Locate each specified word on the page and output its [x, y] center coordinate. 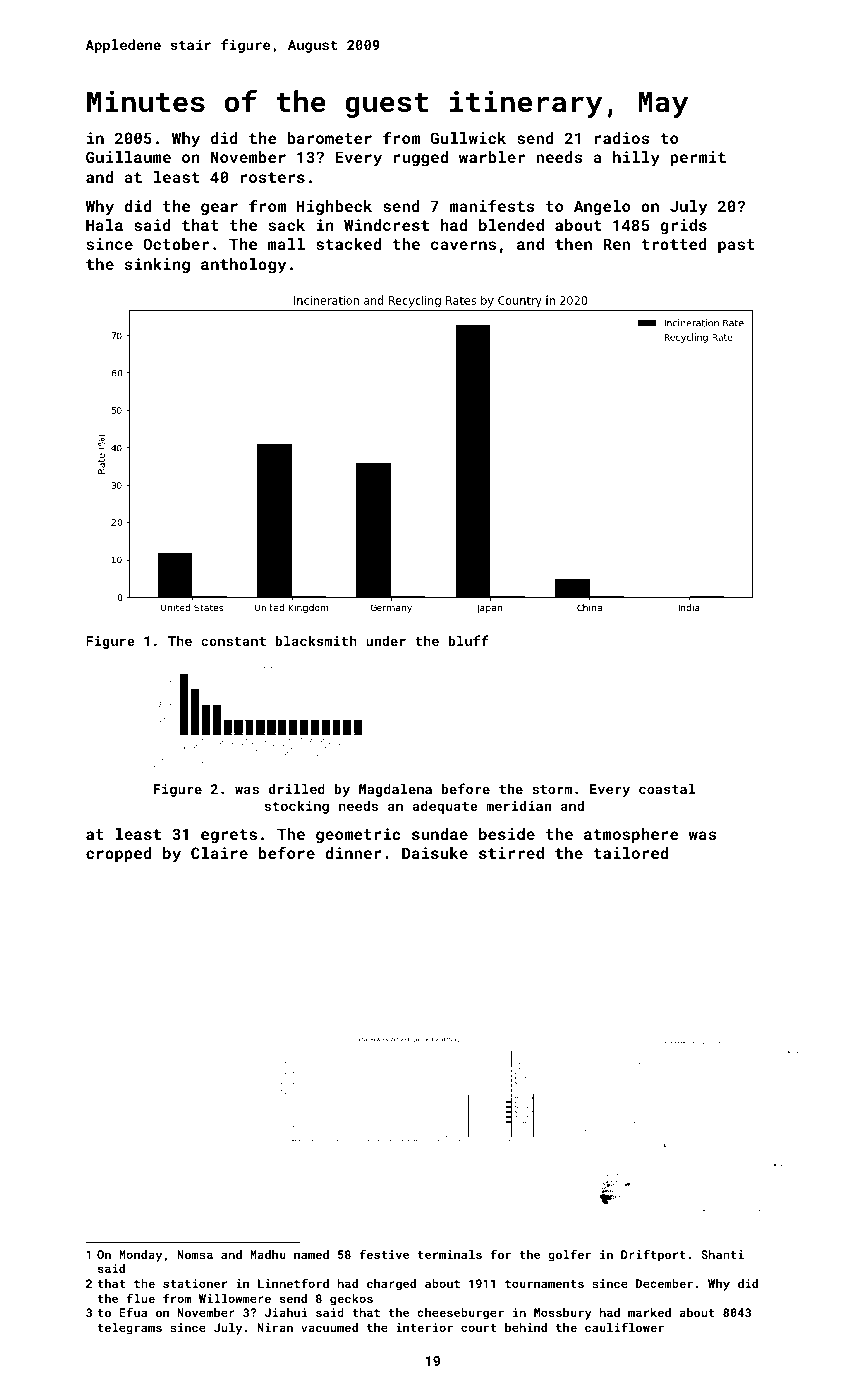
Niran [275, 1327]
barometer [329, 138]
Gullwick [468, 138]
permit [698, 158]
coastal [667, 788]
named [311, 1254]
